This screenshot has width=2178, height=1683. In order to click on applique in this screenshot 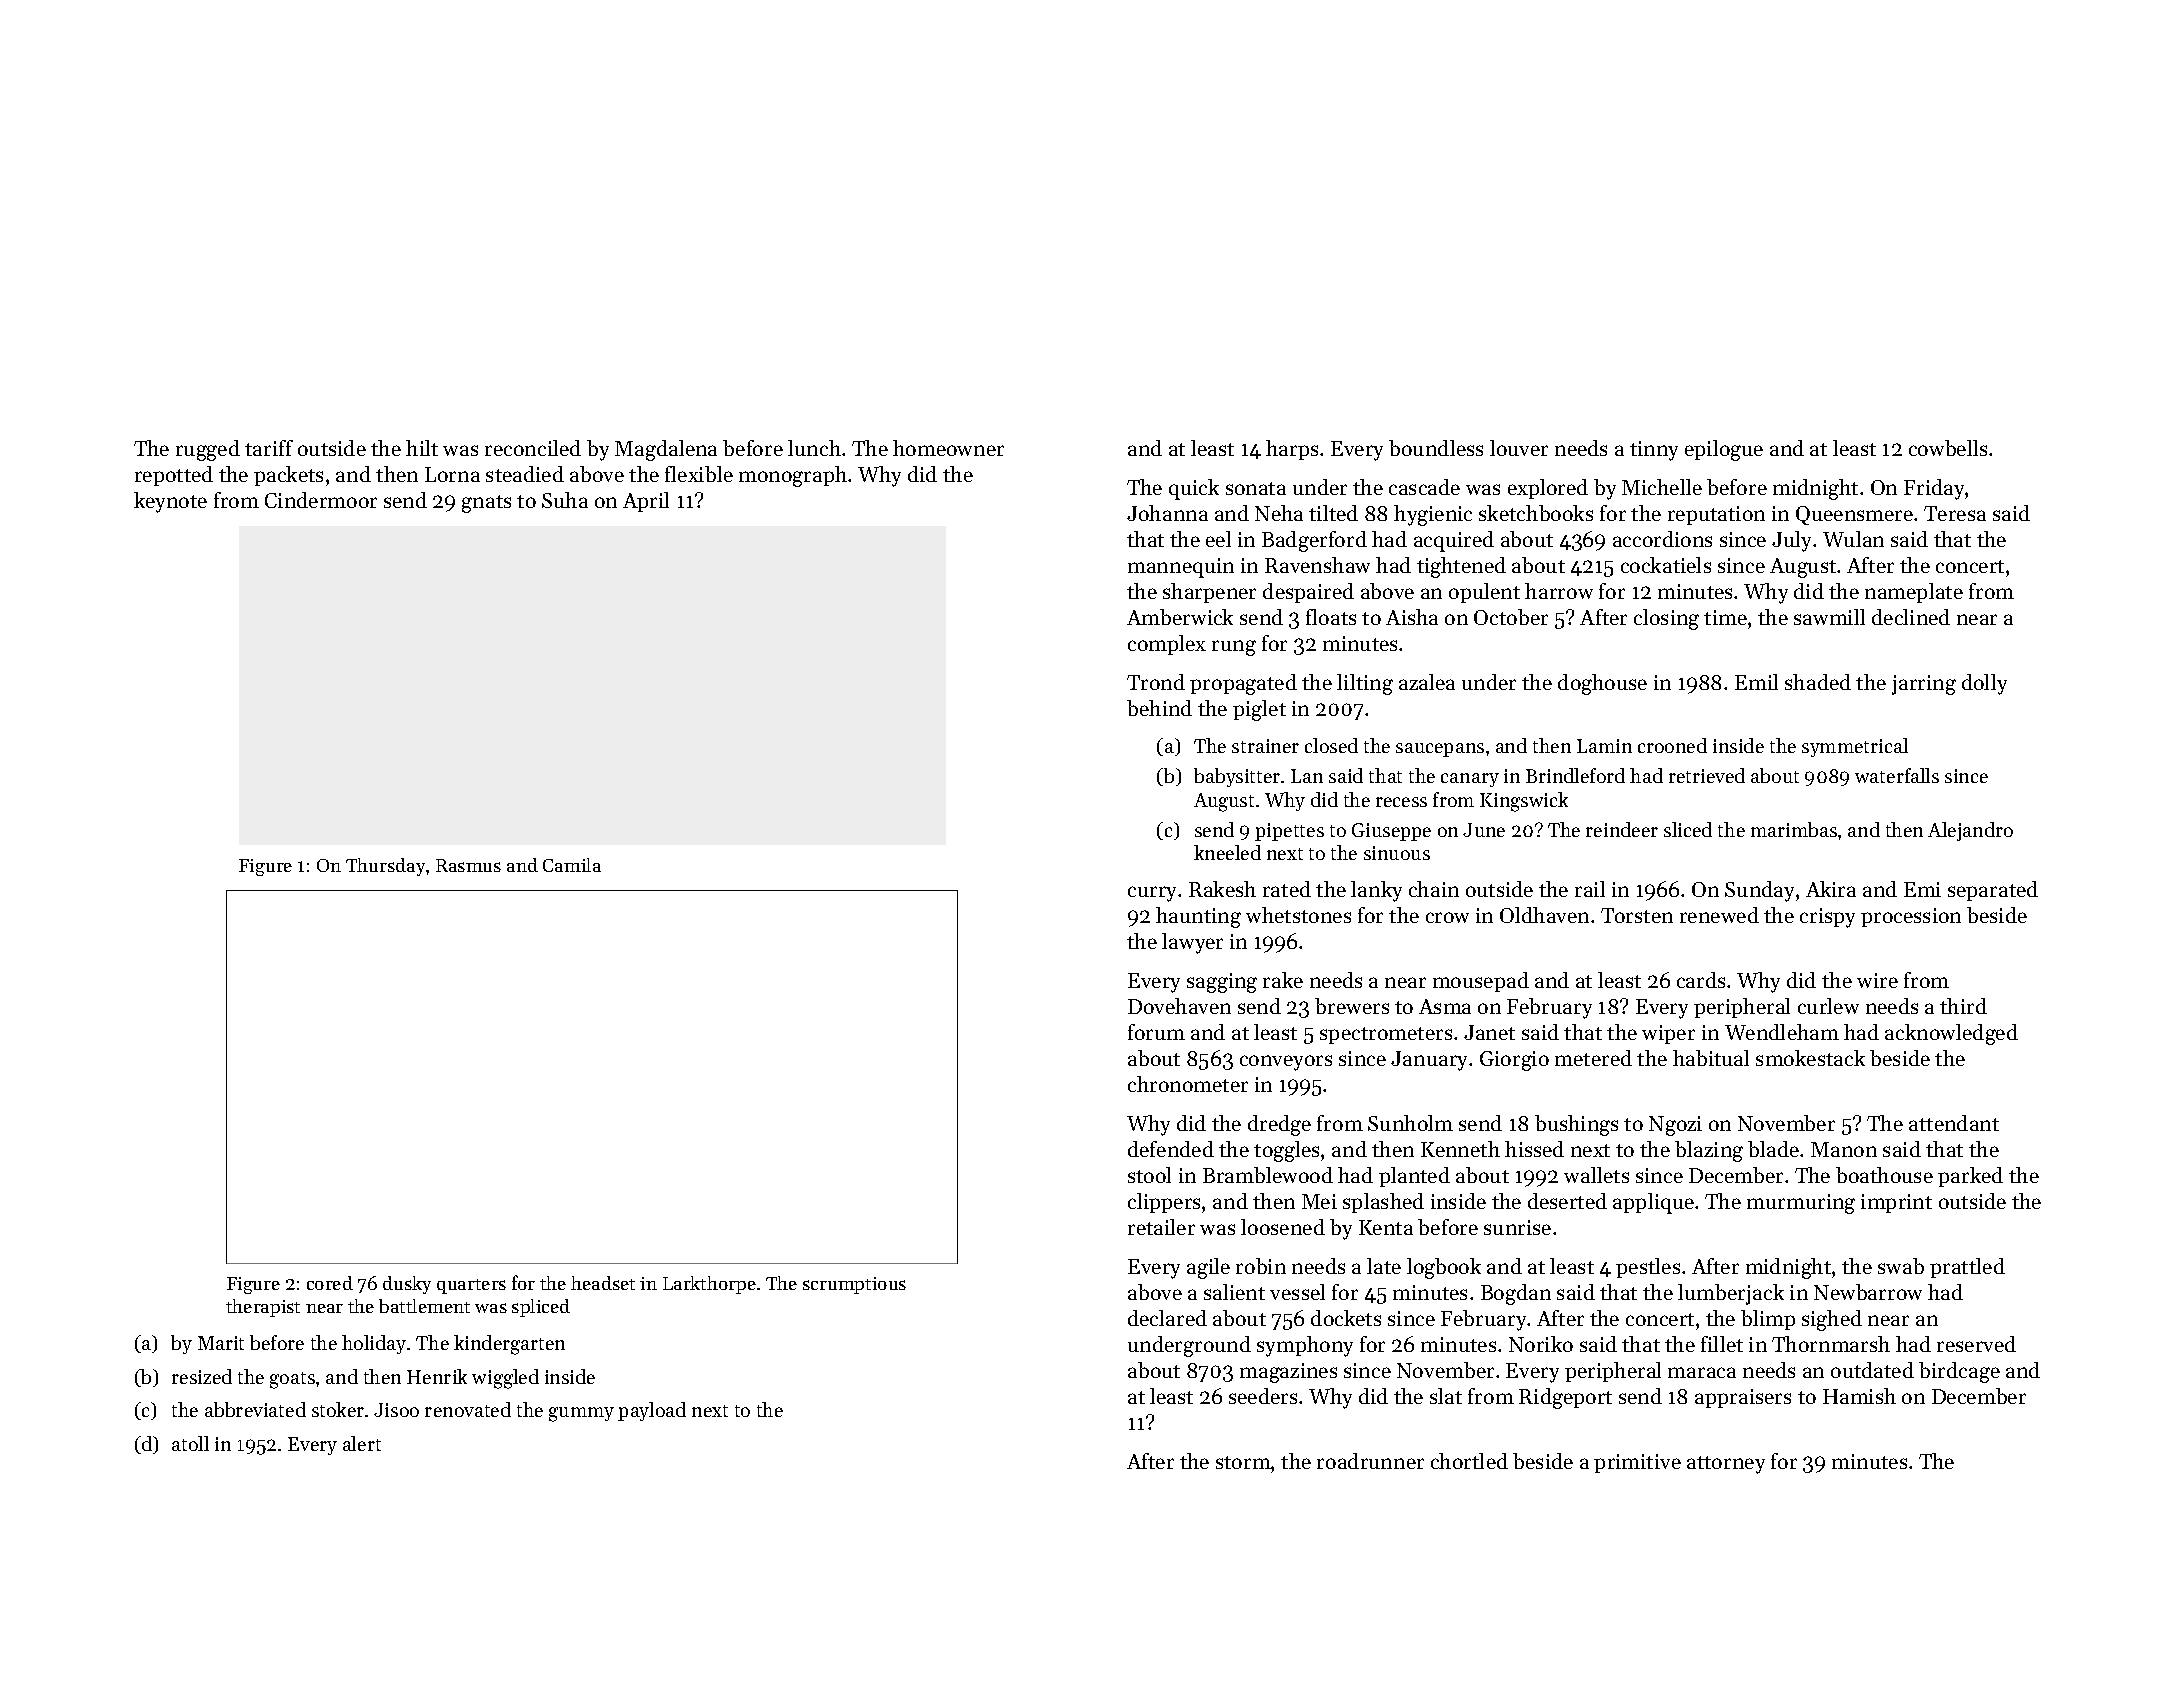, I will do `click(1653, 1203)`.
